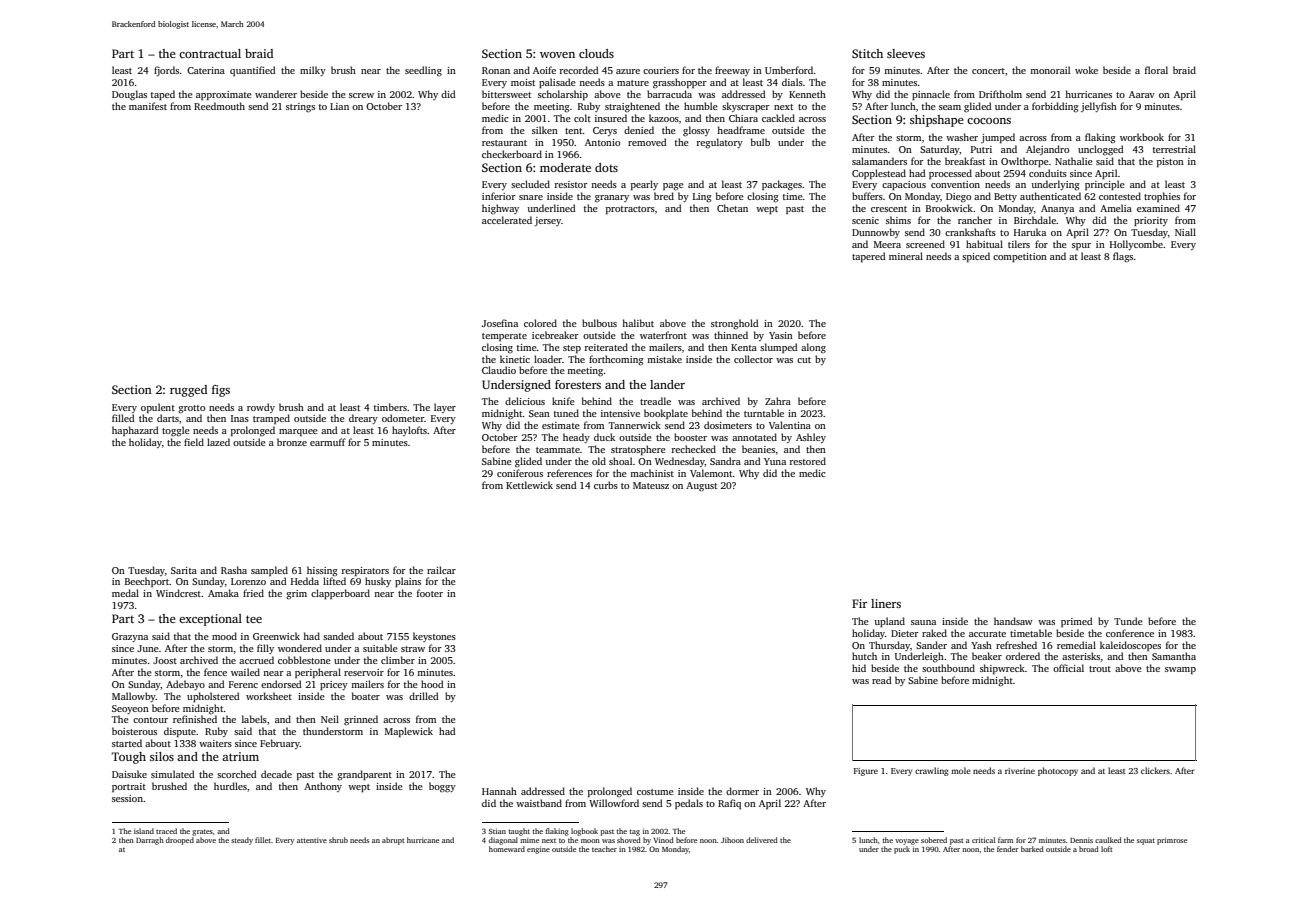 The image size is (1308, 924). What do you see at coordinates (905, 633) in the page?
I see `Dieter` at bounding box center [905, 633].
